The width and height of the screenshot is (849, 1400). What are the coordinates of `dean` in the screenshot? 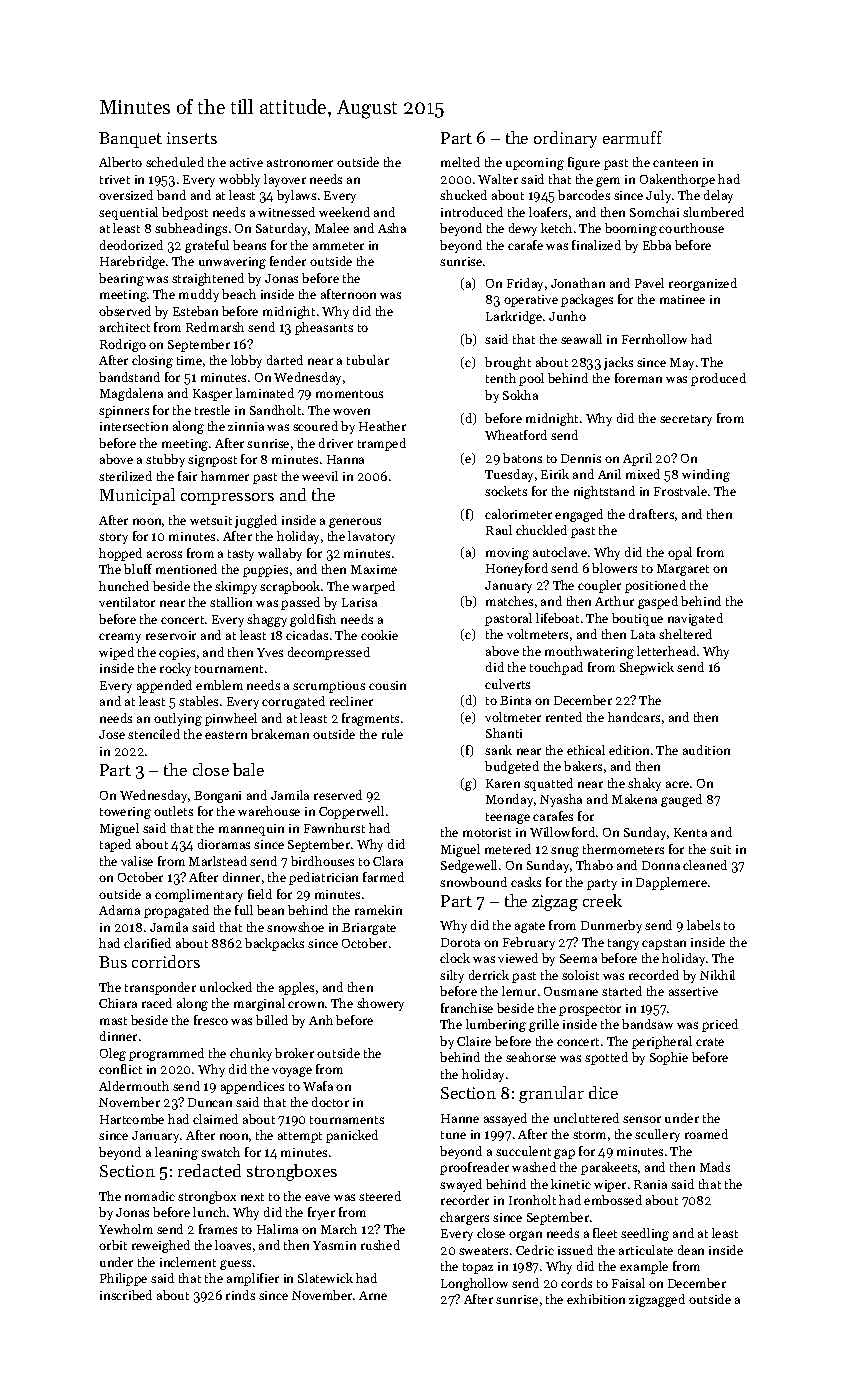 It's located at (691, 1250).
